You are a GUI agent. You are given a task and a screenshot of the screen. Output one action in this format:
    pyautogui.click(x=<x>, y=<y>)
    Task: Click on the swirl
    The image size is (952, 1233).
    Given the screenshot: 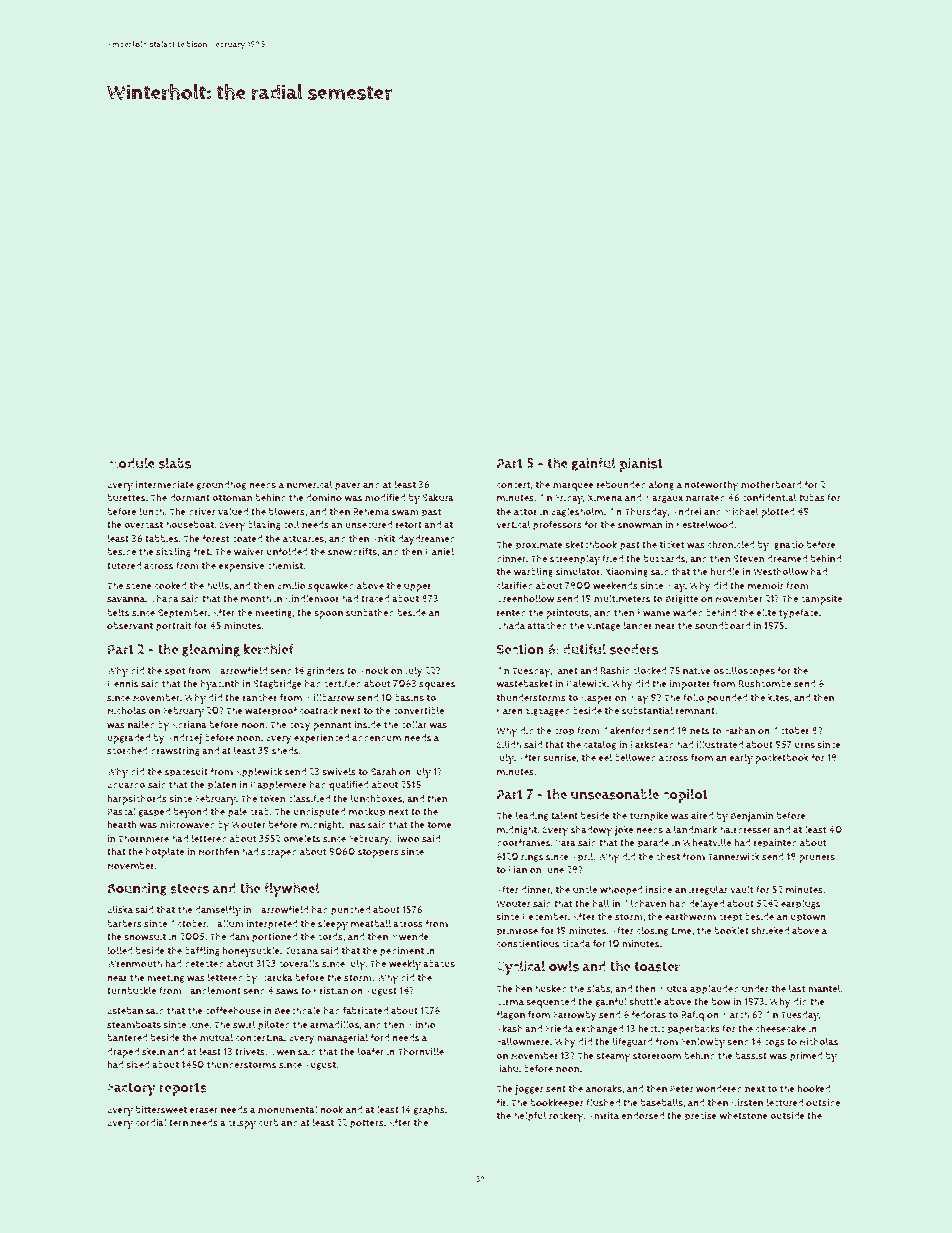 What is the action you would take?
    pyautogui.click(x=244, y=1024)
